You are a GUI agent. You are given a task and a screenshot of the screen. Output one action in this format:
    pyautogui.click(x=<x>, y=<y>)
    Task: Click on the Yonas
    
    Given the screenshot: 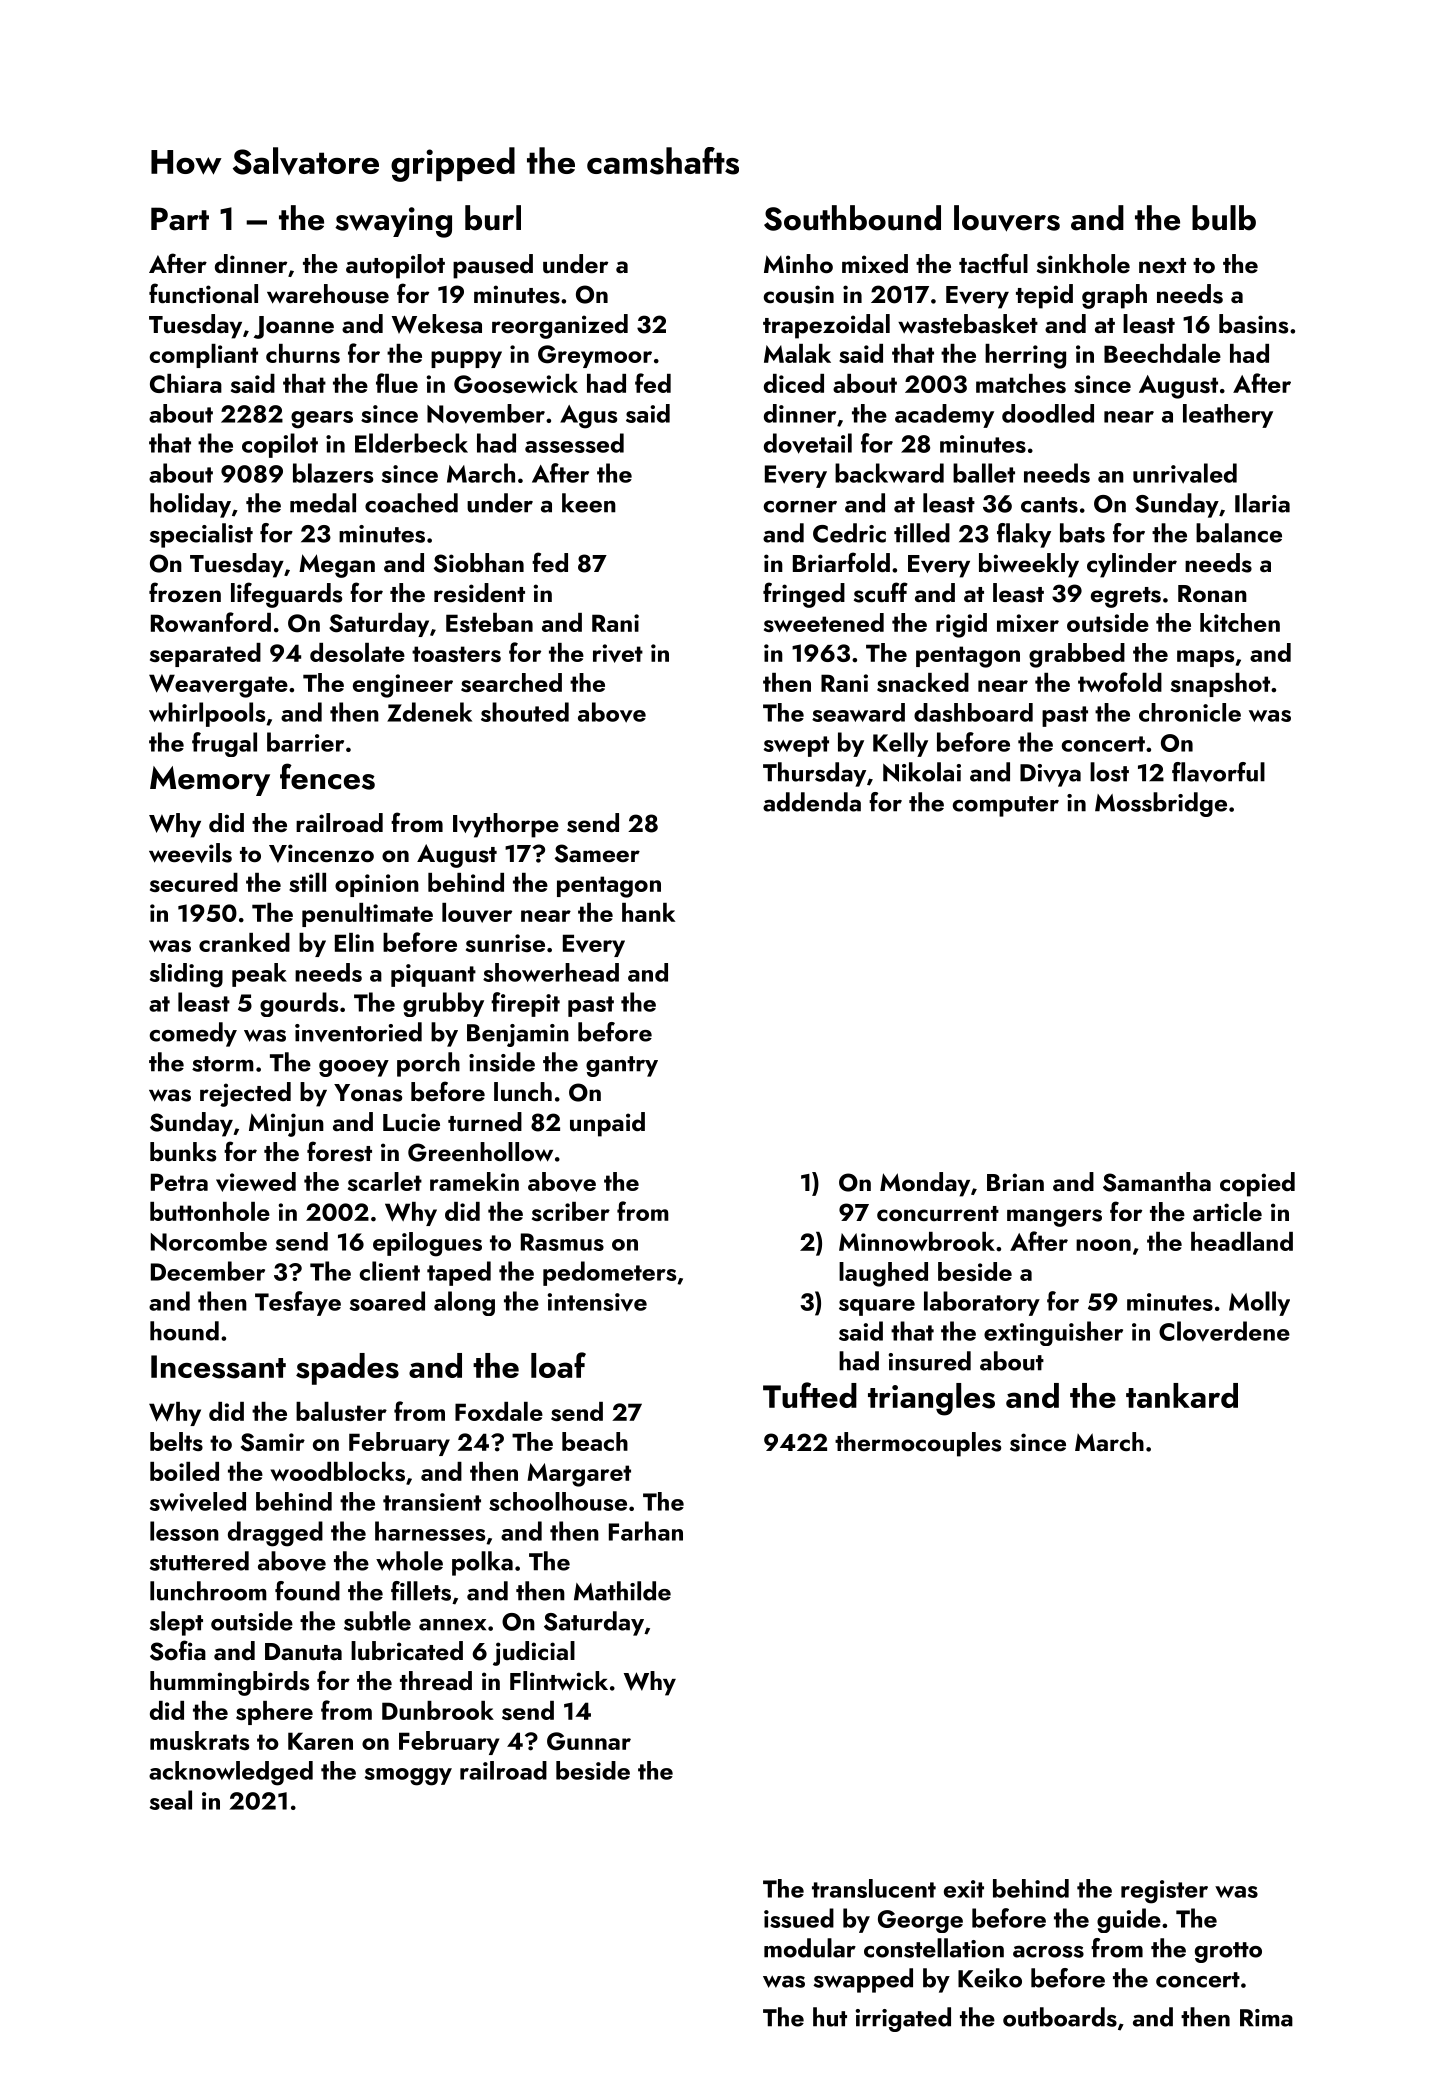 What is the action you would take?
    pyautogui.click(x=368, y=1093)
